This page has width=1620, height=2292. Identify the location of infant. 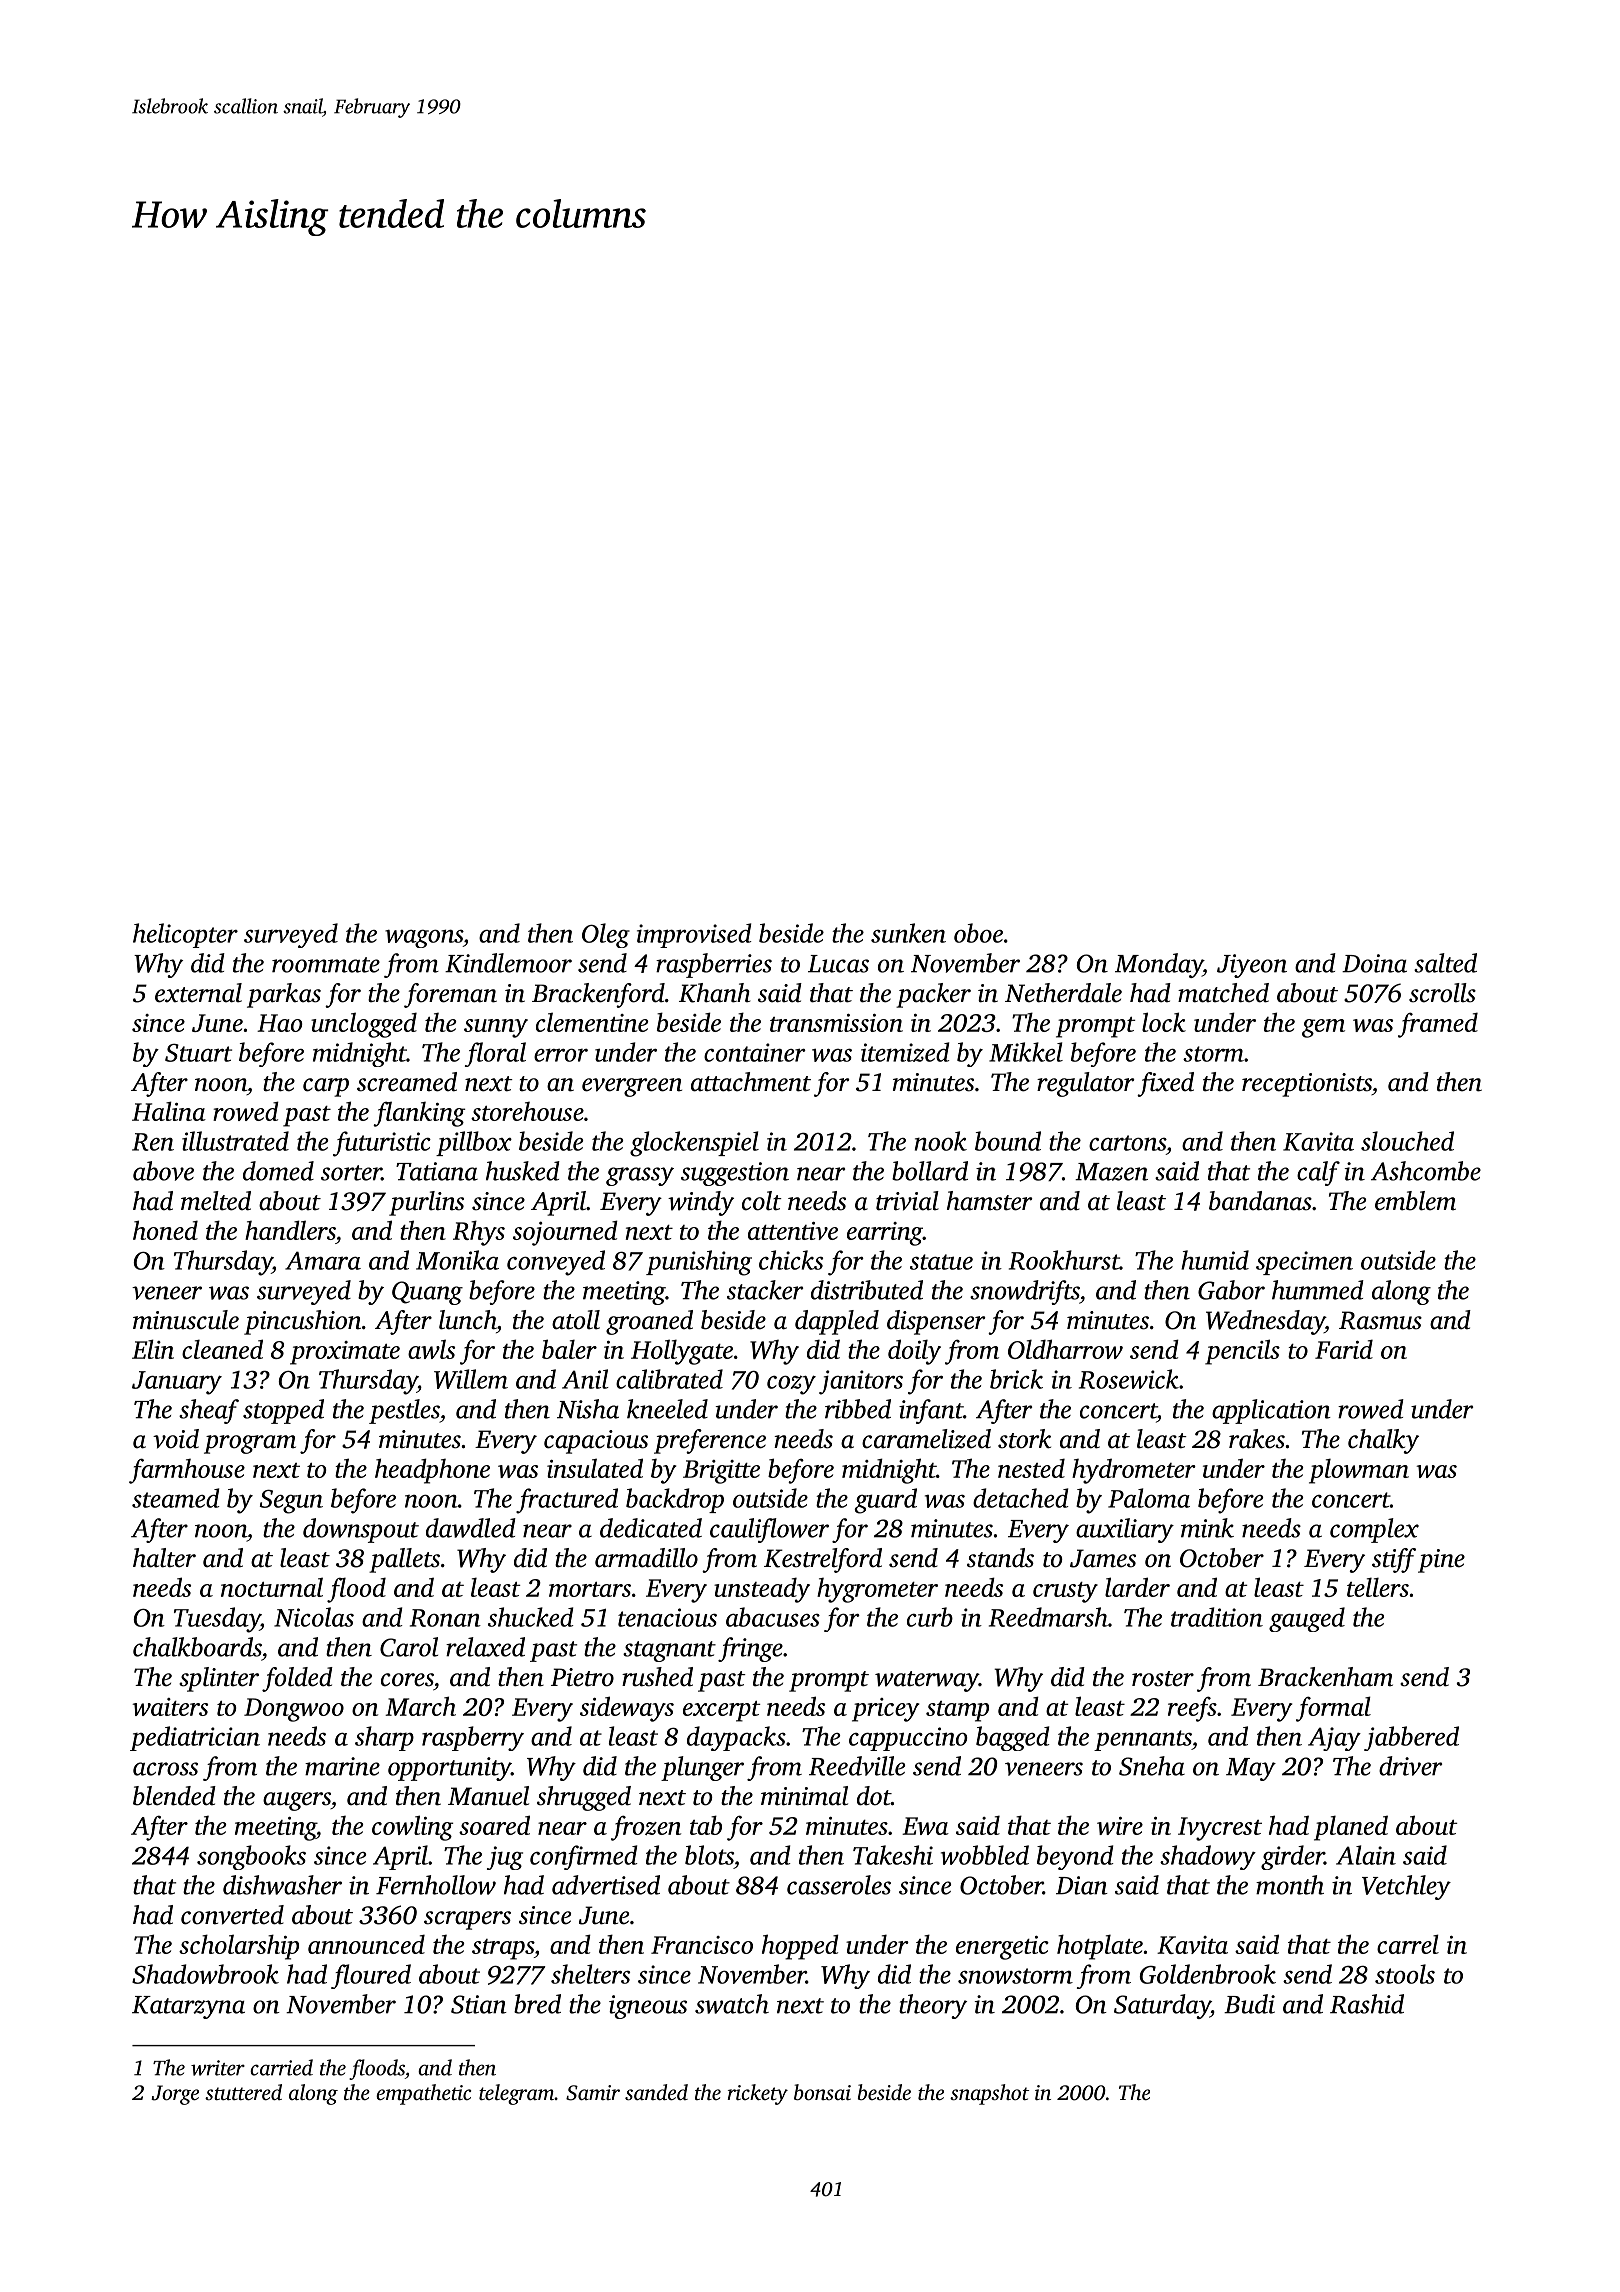
(931, 1411).
